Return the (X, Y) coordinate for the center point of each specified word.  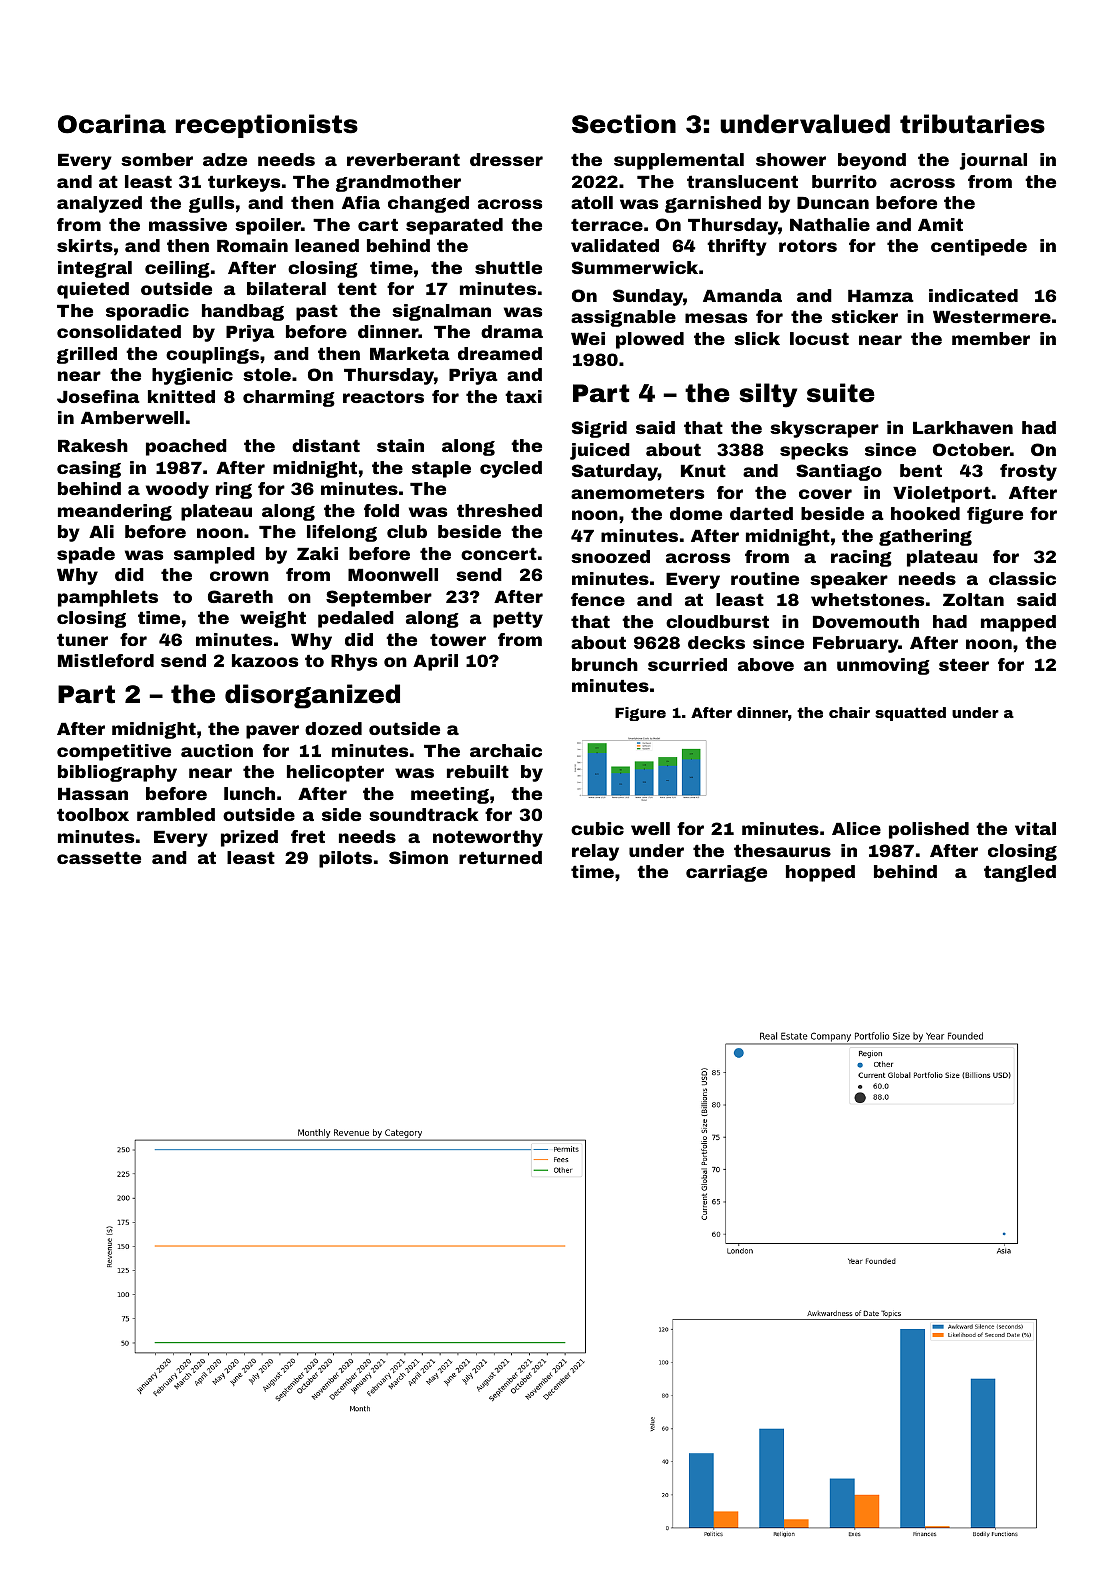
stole (267, 374)
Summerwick (635, 267)
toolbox (93, 814)
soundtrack (424, 814)
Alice (856, 828)
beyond (872, 161)
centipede (979, 247)
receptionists (267, 126)
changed (428, 204)
